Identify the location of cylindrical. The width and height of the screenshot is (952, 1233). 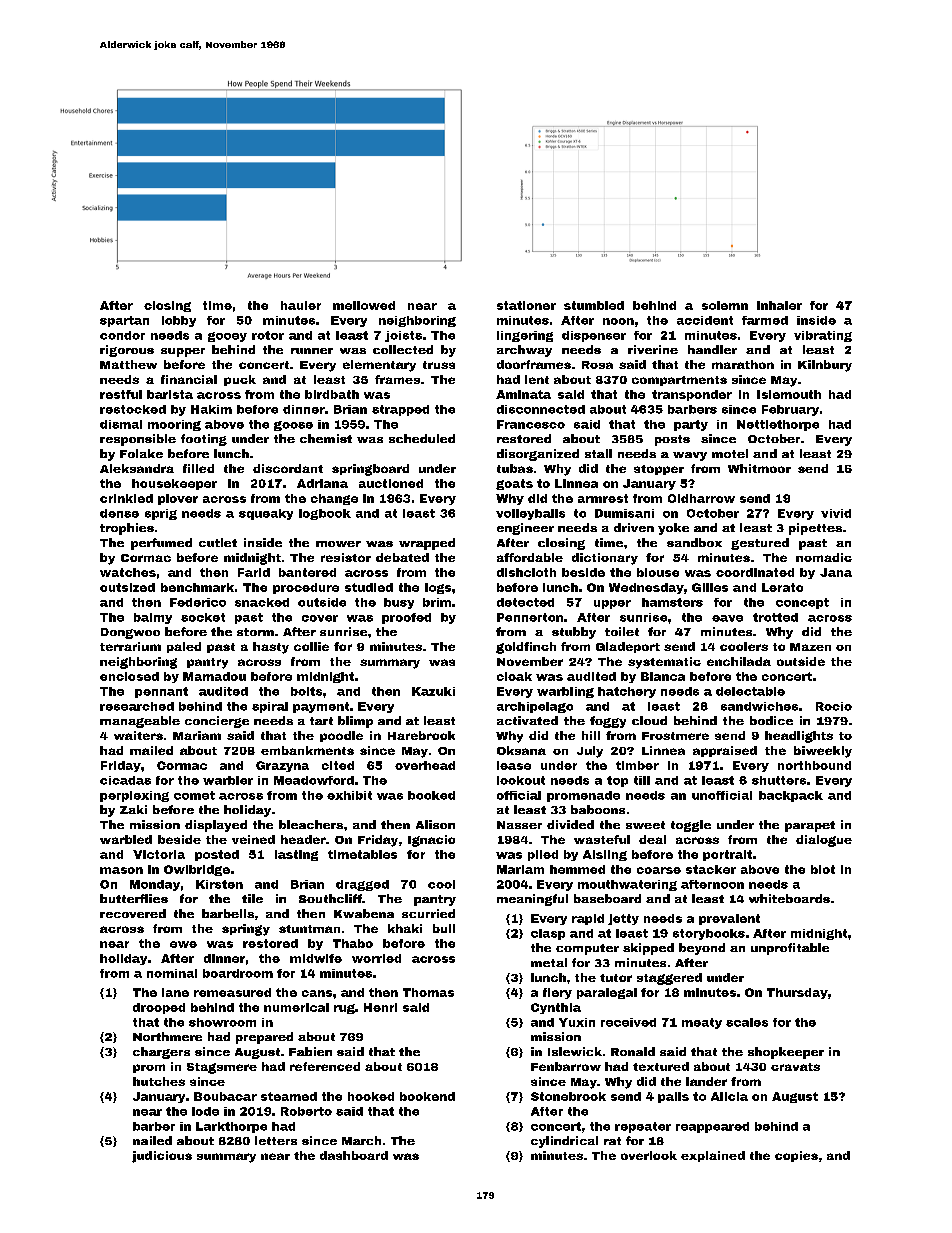
(564, 1142).
